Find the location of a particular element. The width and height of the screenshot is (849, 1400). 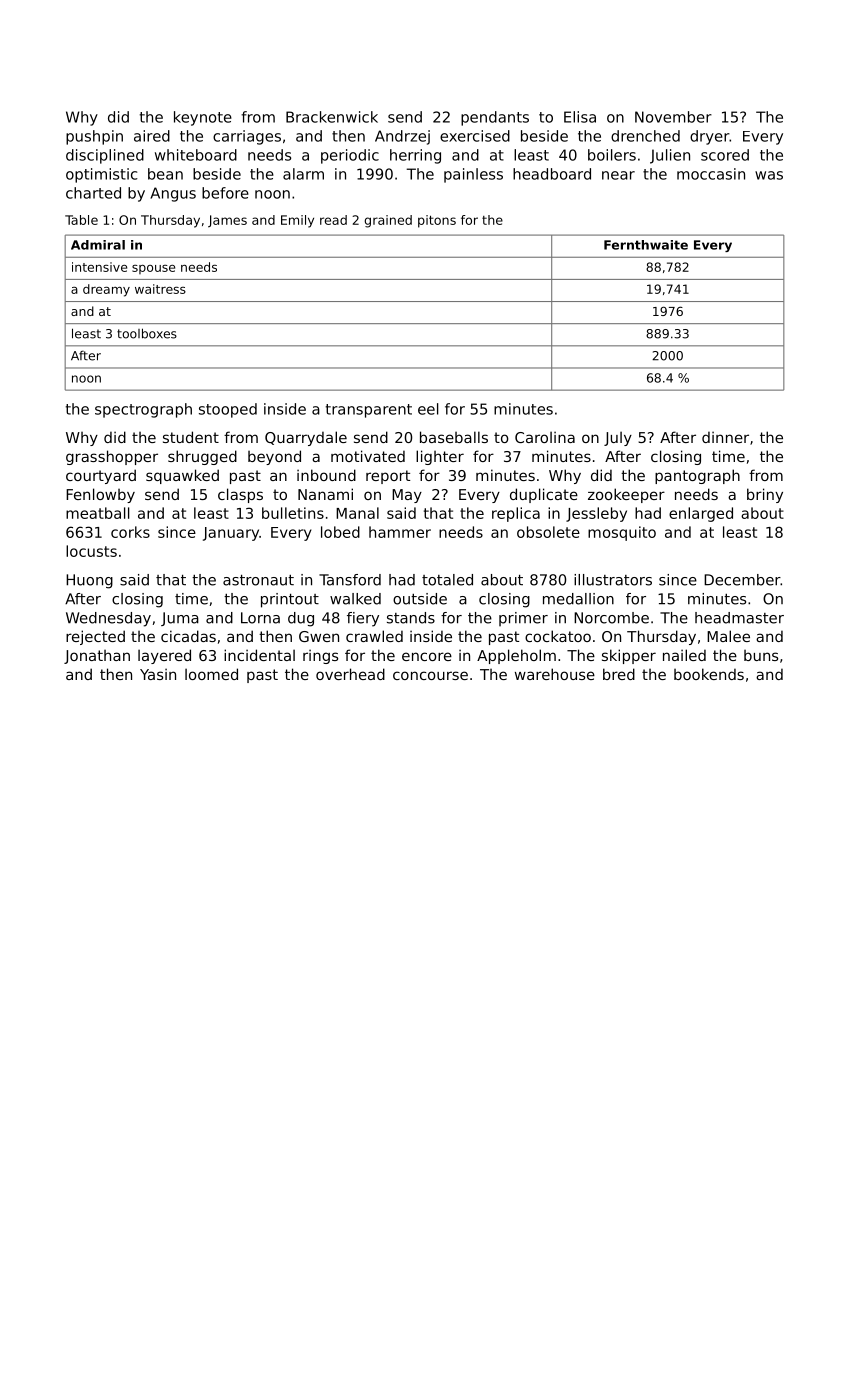

mosquito is located at coordinates (622, 533).
